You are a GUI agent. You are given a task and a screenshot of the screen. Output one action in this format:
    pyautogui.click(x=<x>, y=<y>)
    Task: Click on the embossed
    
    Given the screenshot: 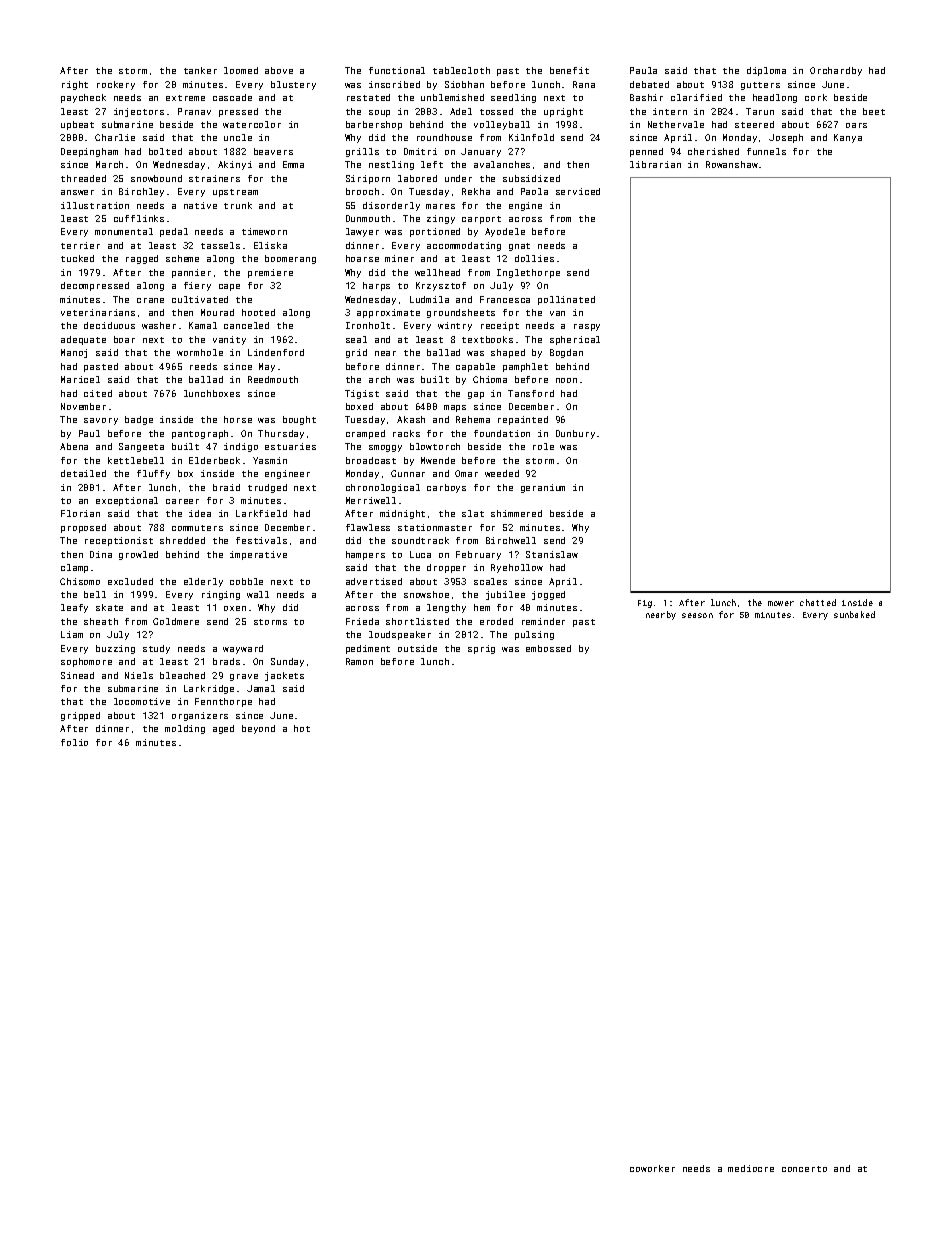 What is the action you would take?
    pyautogui.click(x=548, y=648)
